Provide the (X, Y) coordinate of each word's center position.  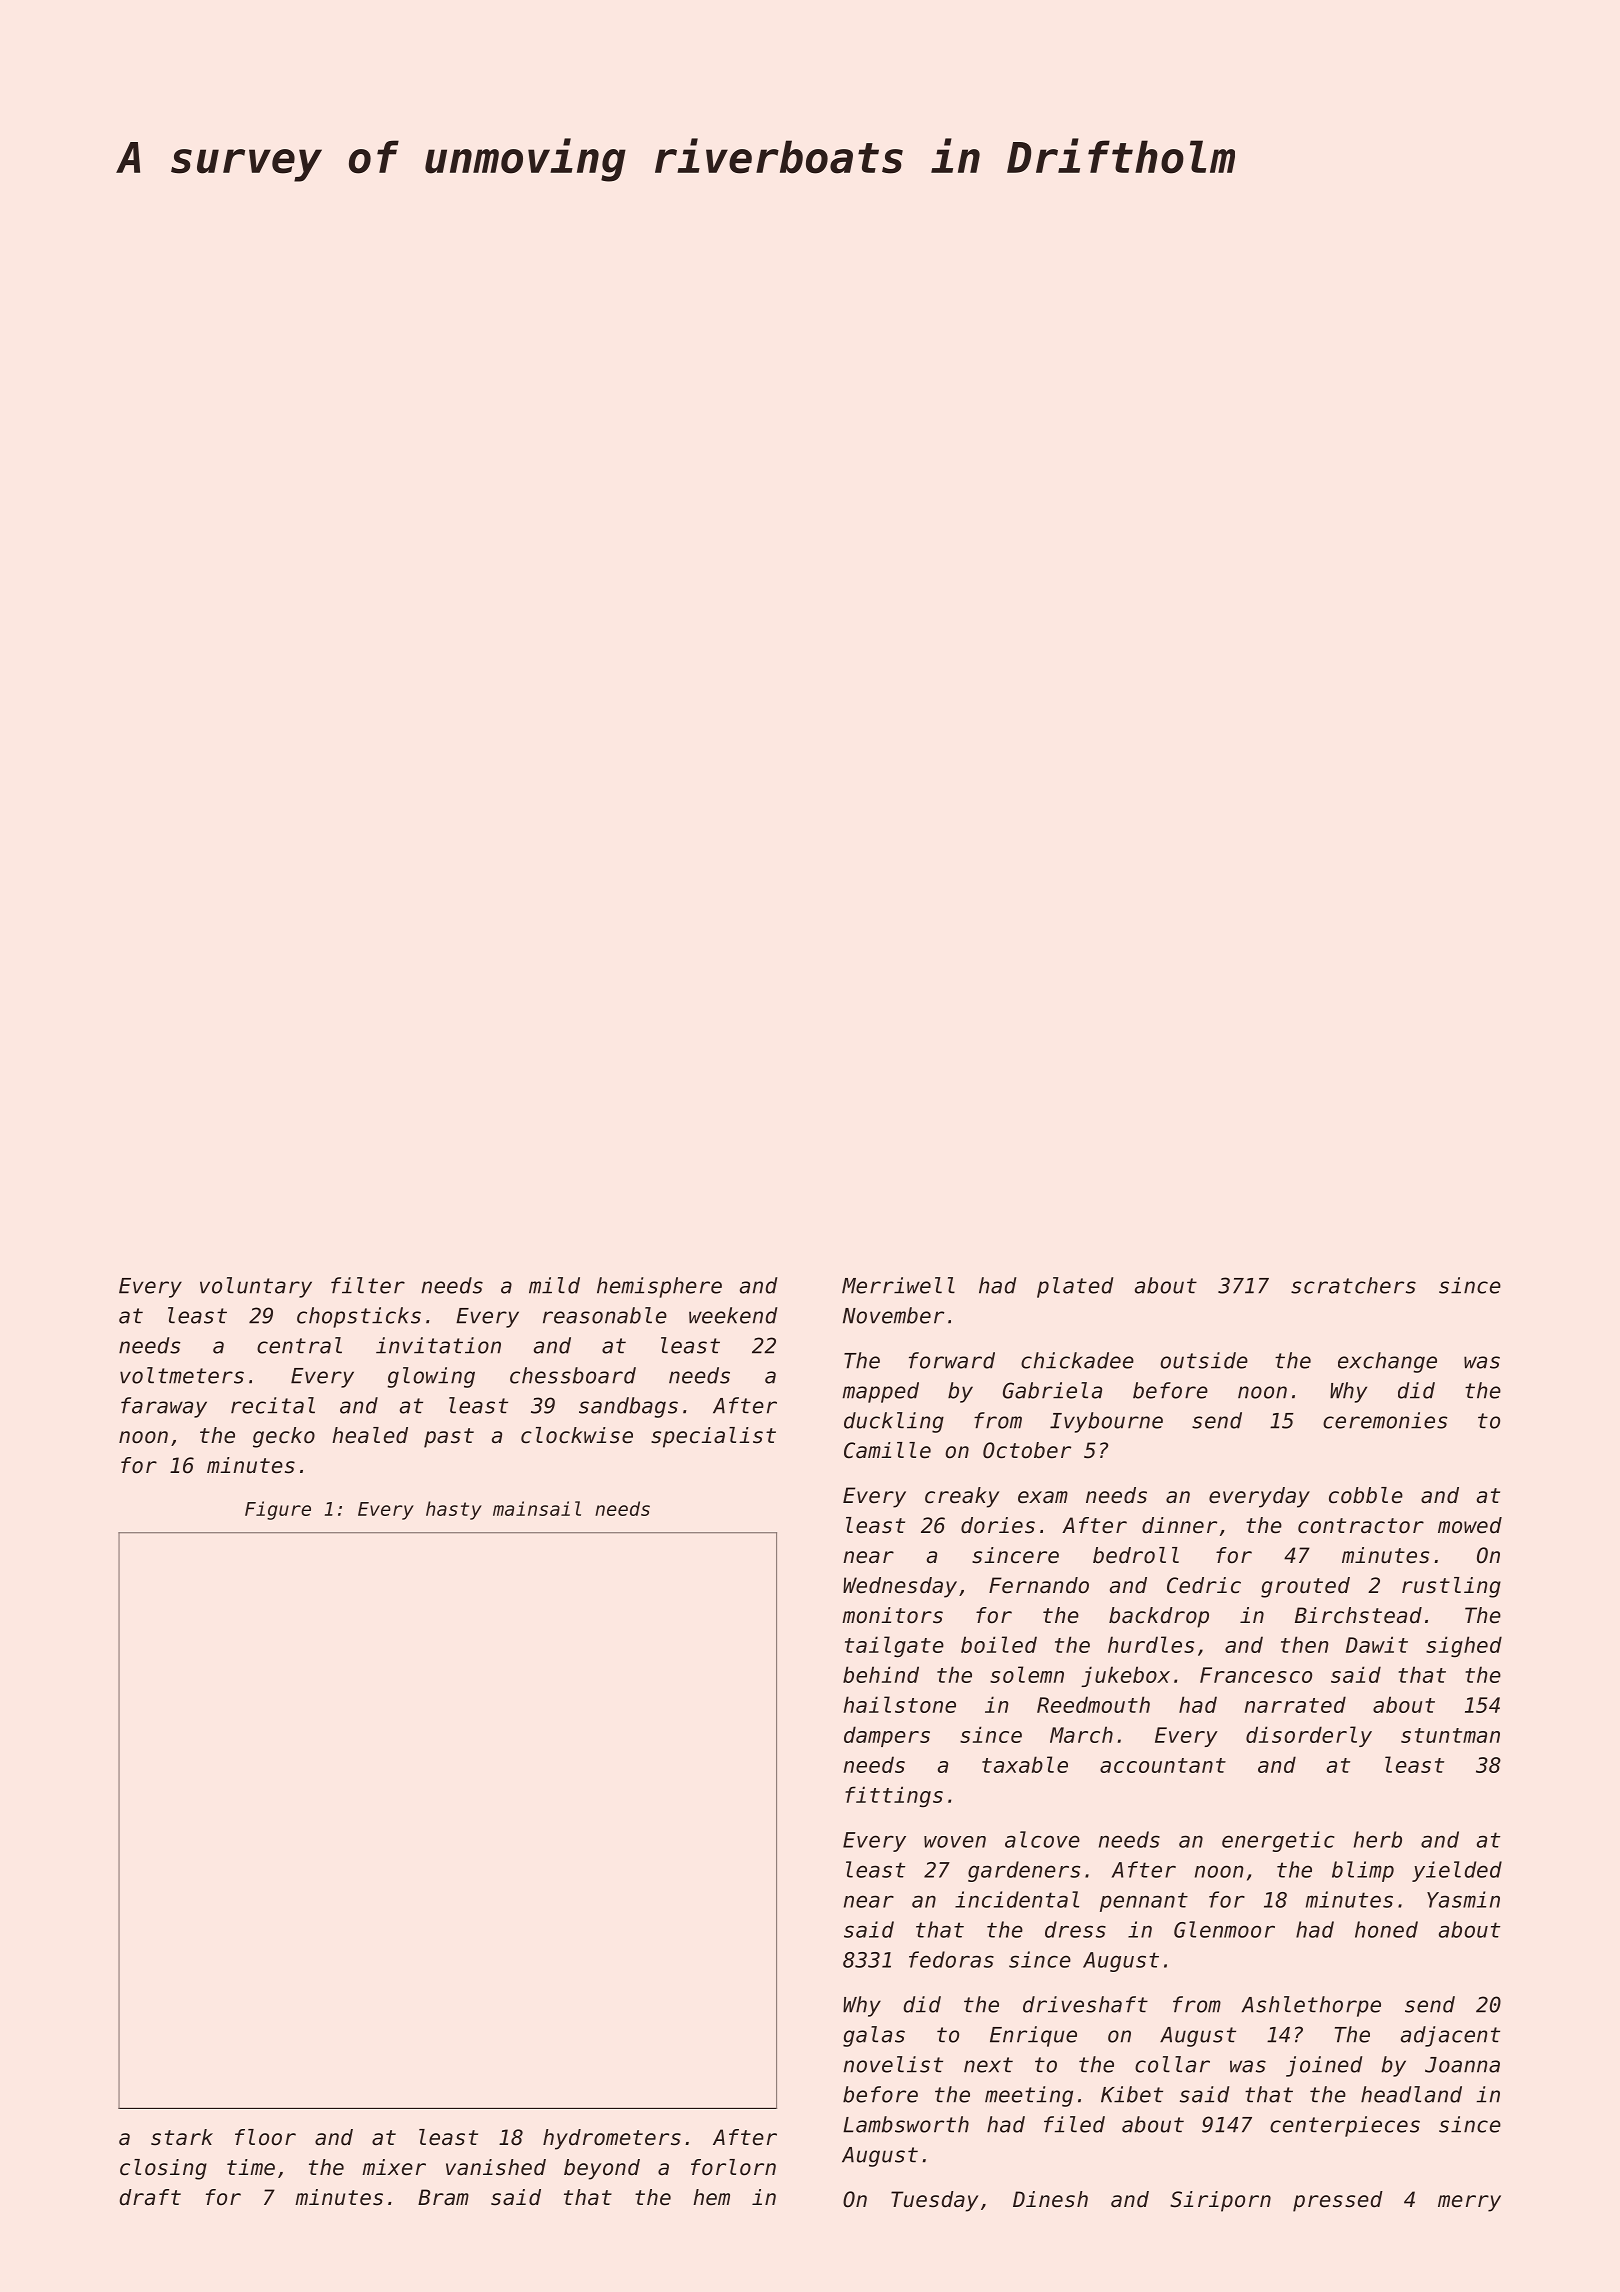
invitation (438, 1345)
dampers (887, 1736)
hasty (454, 1510)
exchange (1387, 1362)
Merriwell (898, 1285)
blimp (1363, 1871)
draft (150, 2197)
